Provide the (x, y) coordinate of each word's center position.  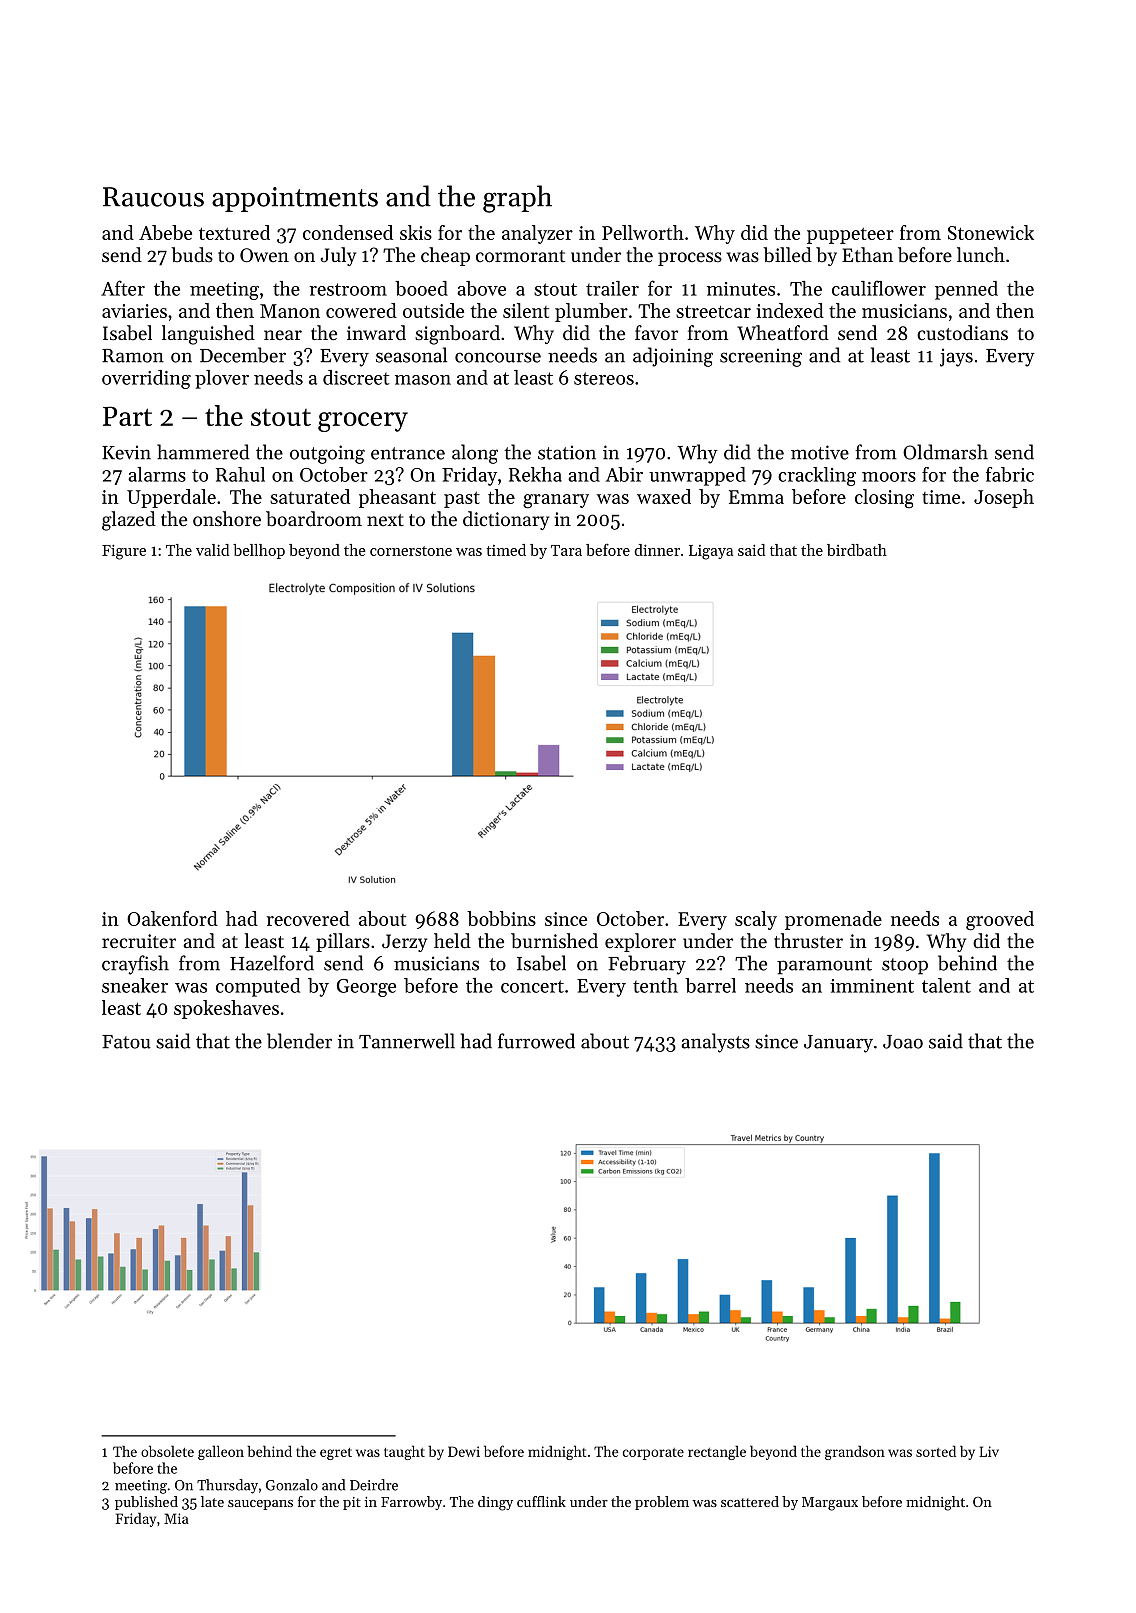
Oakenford (172, 918)
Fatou (126, 1042)
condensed (348, 232)
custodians (962, 333)
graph (517, 199)
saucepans (260, 1505)
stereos (604, 378)
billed (787, 255)
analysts (716, 1043)
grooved (1000, 921)
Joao (903, 1042)
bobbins (501, 918)
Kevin (126, 452)
